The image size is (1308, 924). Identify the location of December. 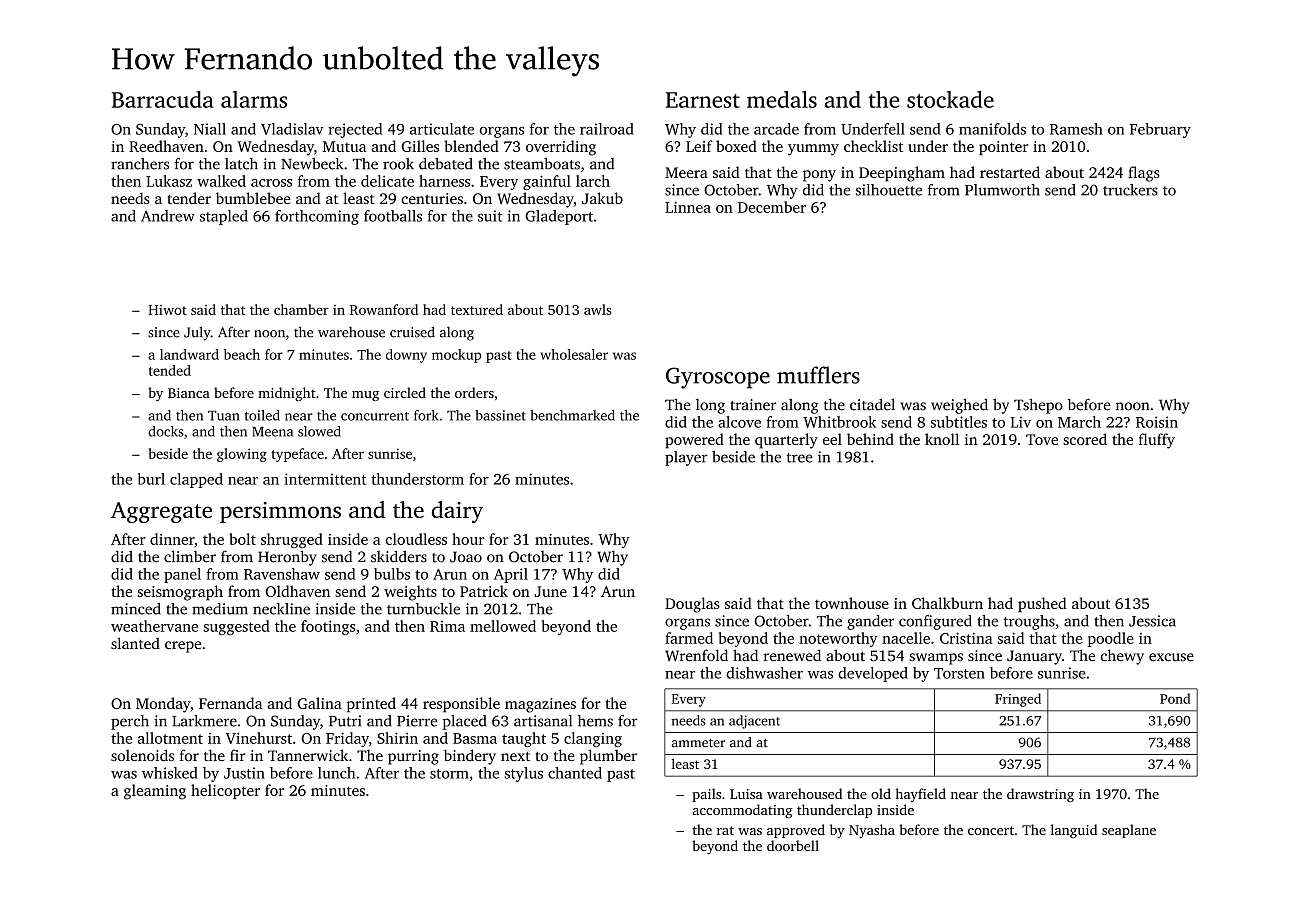
(772, 207).
